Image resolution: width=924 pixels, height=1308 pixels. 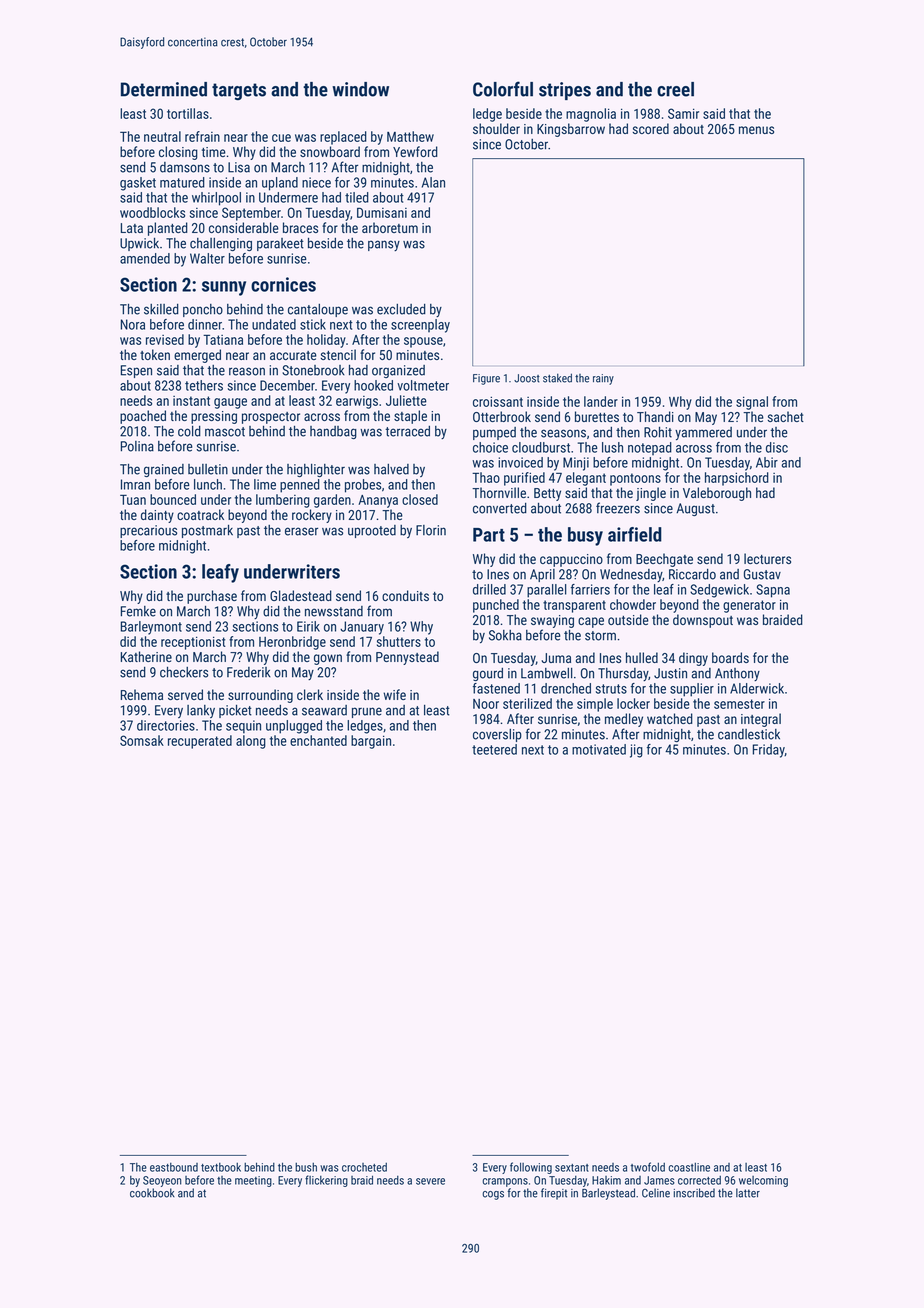 What do you see at coordinates (769, 751) in the document?
I see `Friday` at bounding box center [769, 751].
